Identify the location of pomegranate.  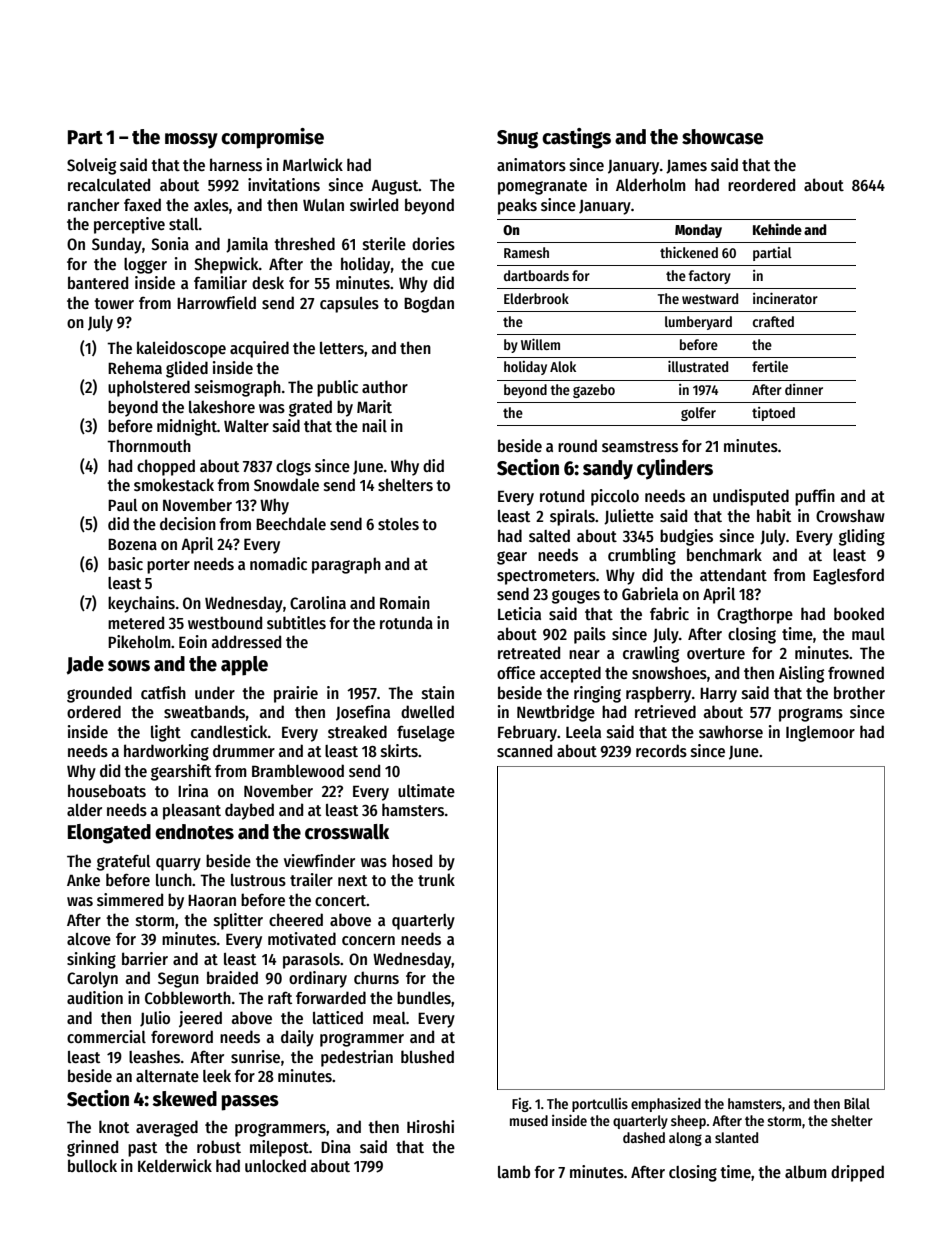
(542, 187).
